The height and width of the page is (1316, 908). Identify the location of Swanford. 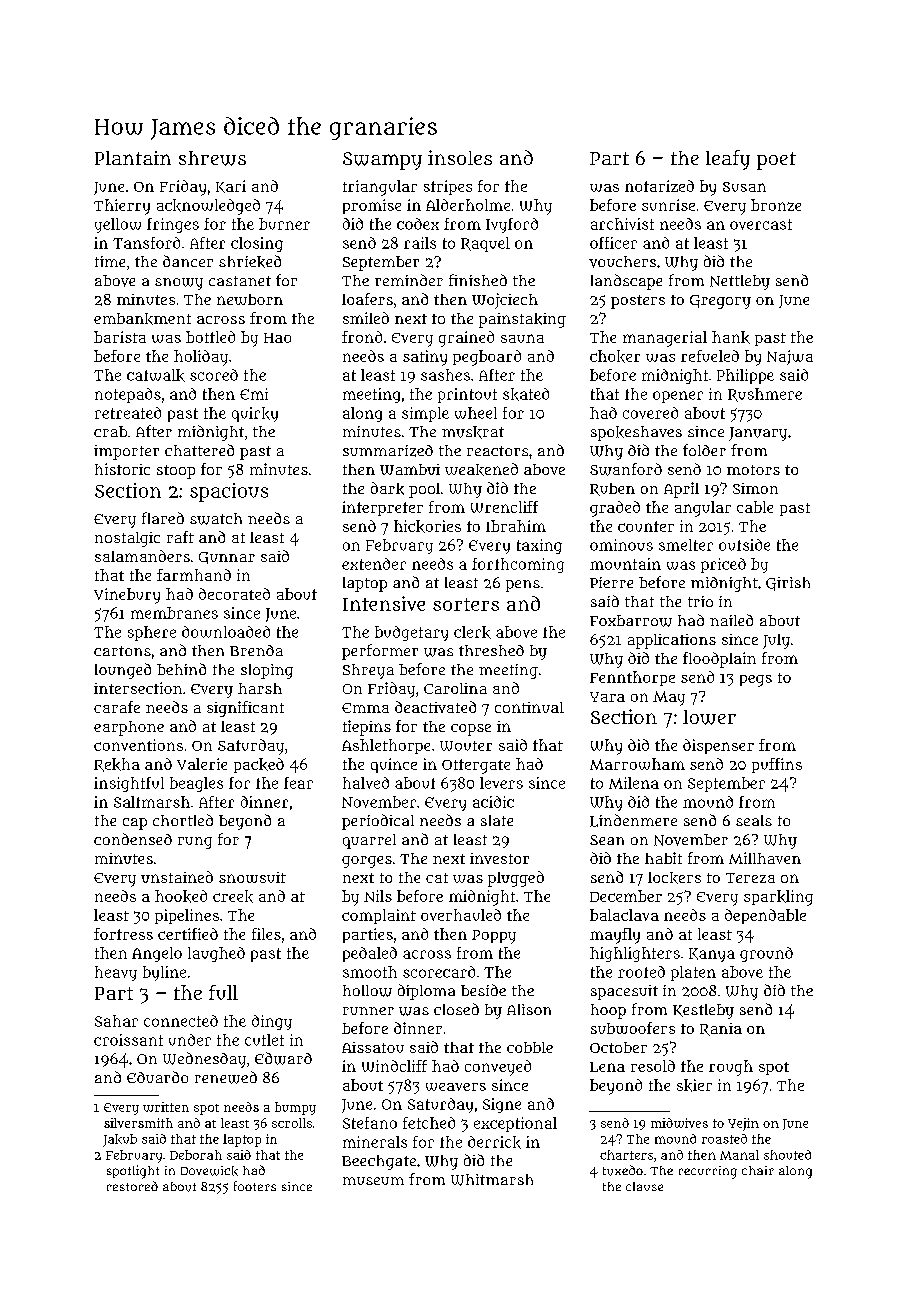
(626, 469).
